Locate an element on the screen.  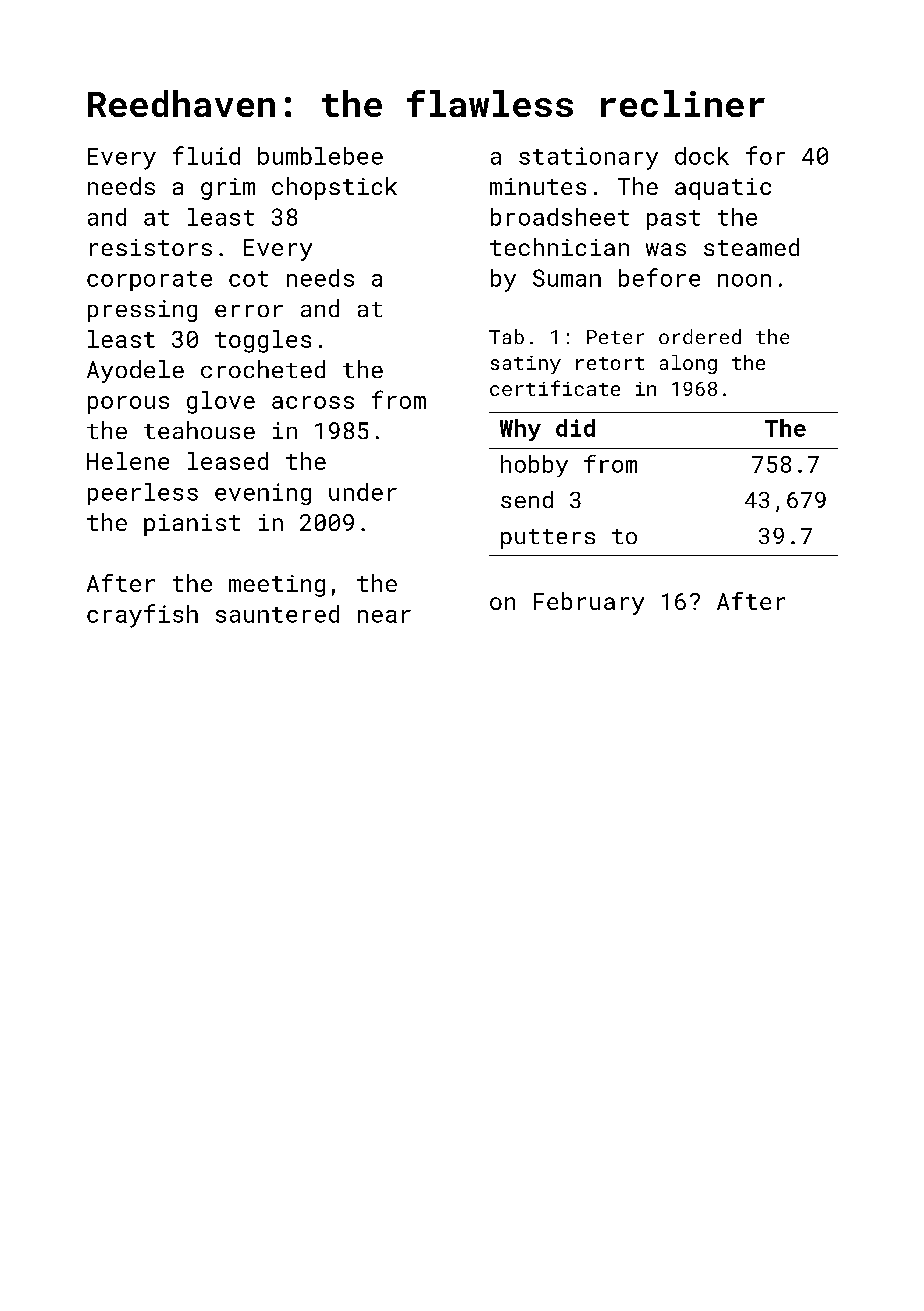
crayfish is located at coordinates (142, 616).
